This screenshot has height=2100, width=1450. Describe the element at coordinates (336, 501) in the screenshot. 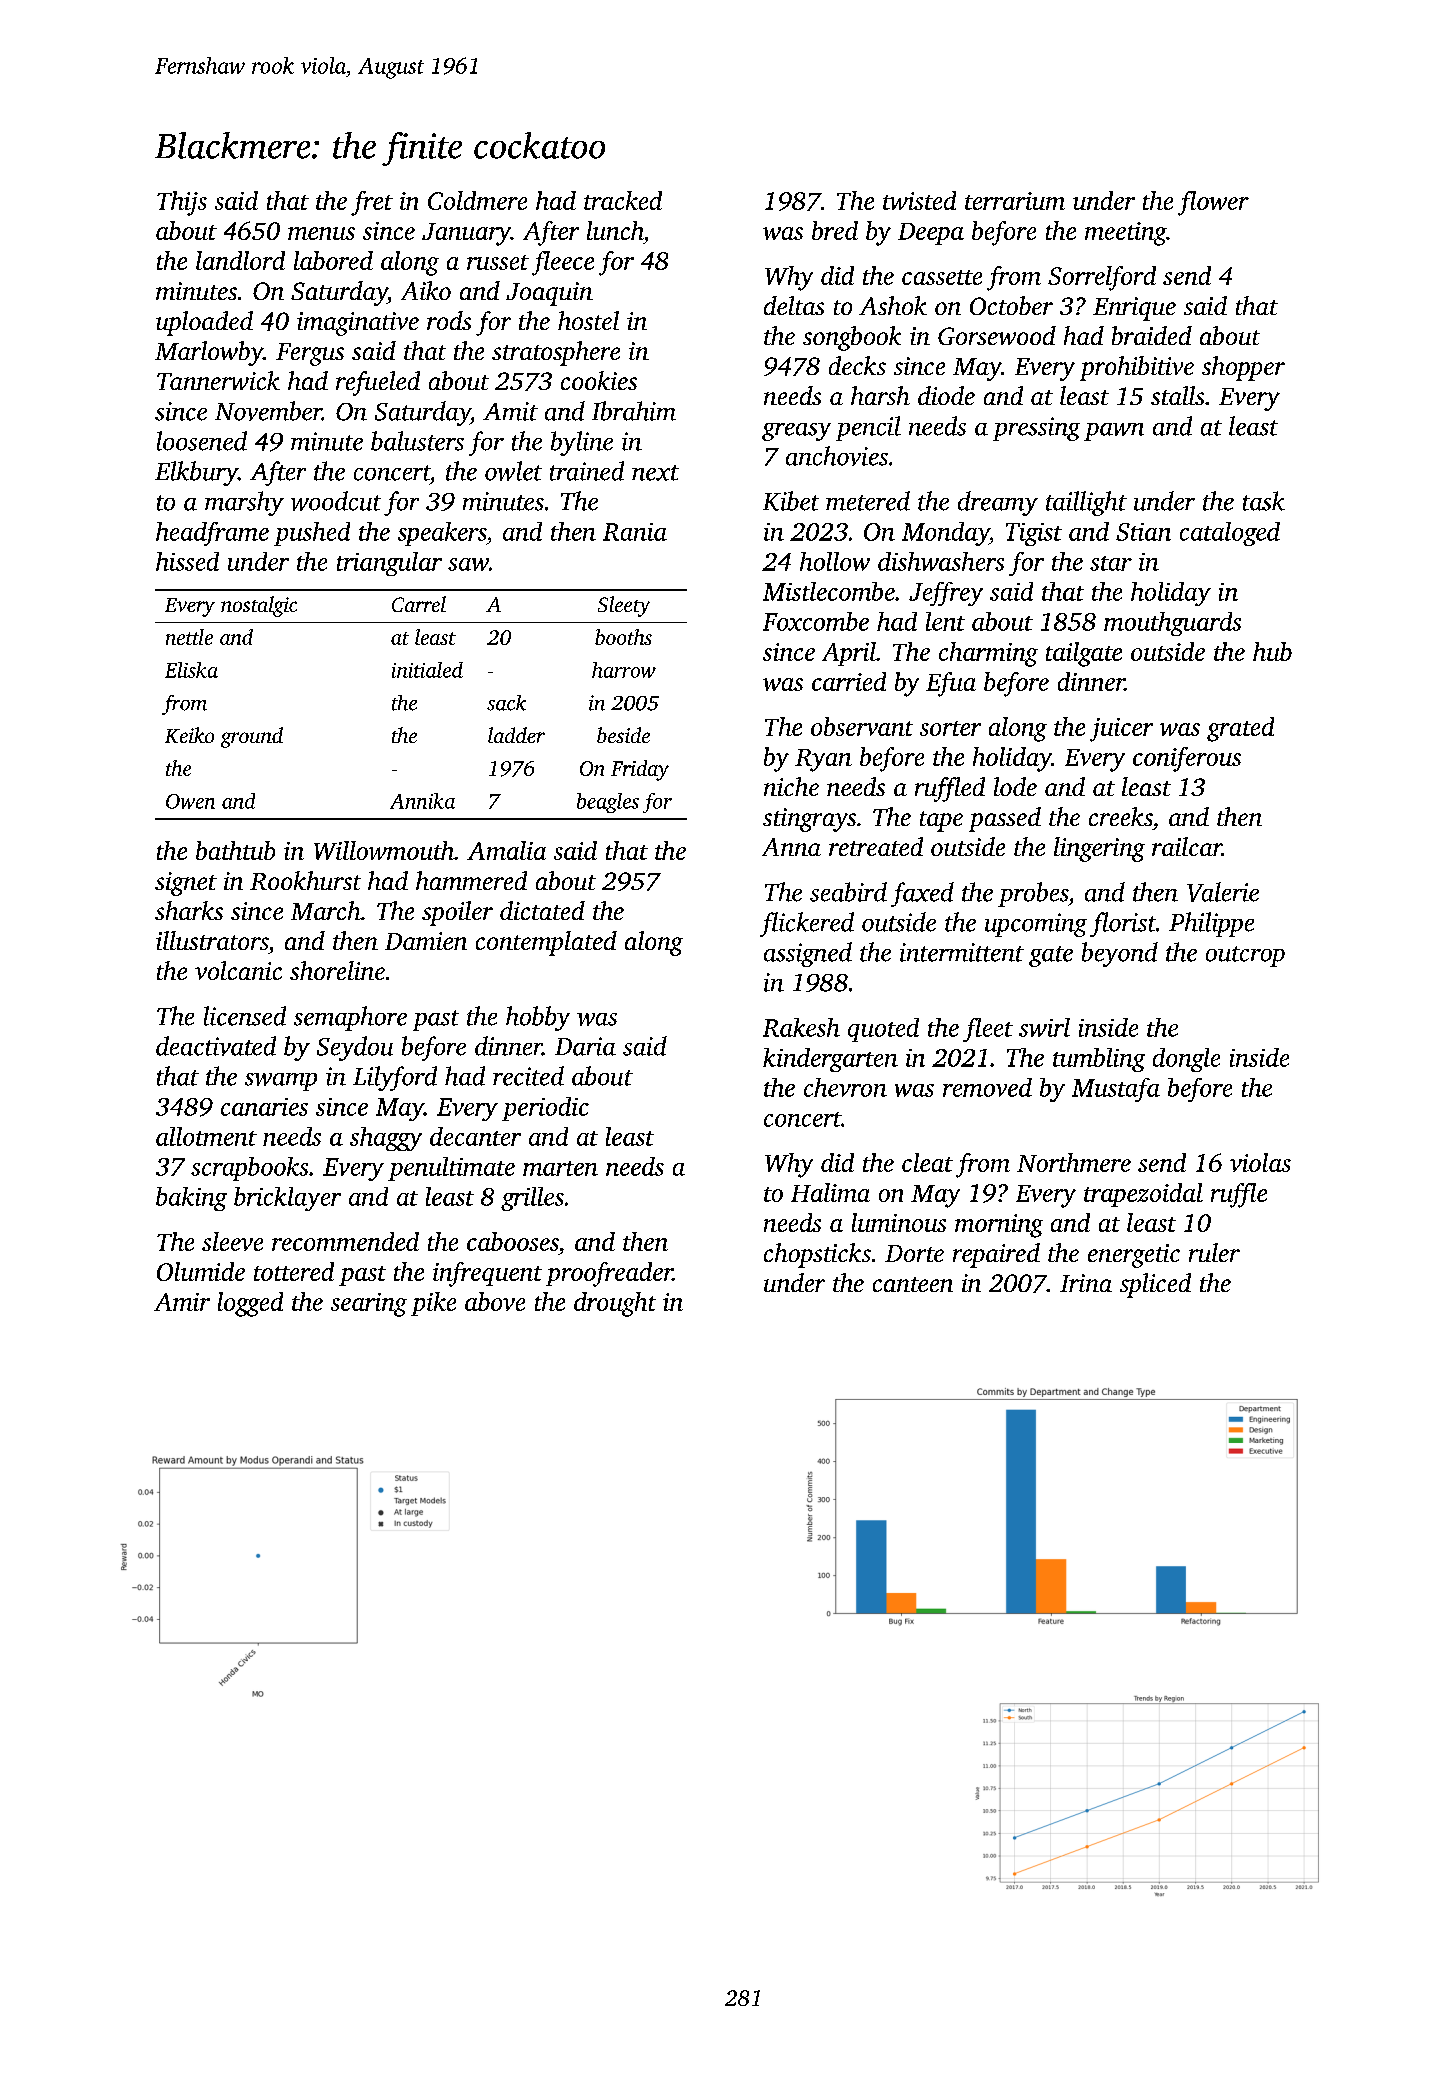

I see `woodcut` at that location.
